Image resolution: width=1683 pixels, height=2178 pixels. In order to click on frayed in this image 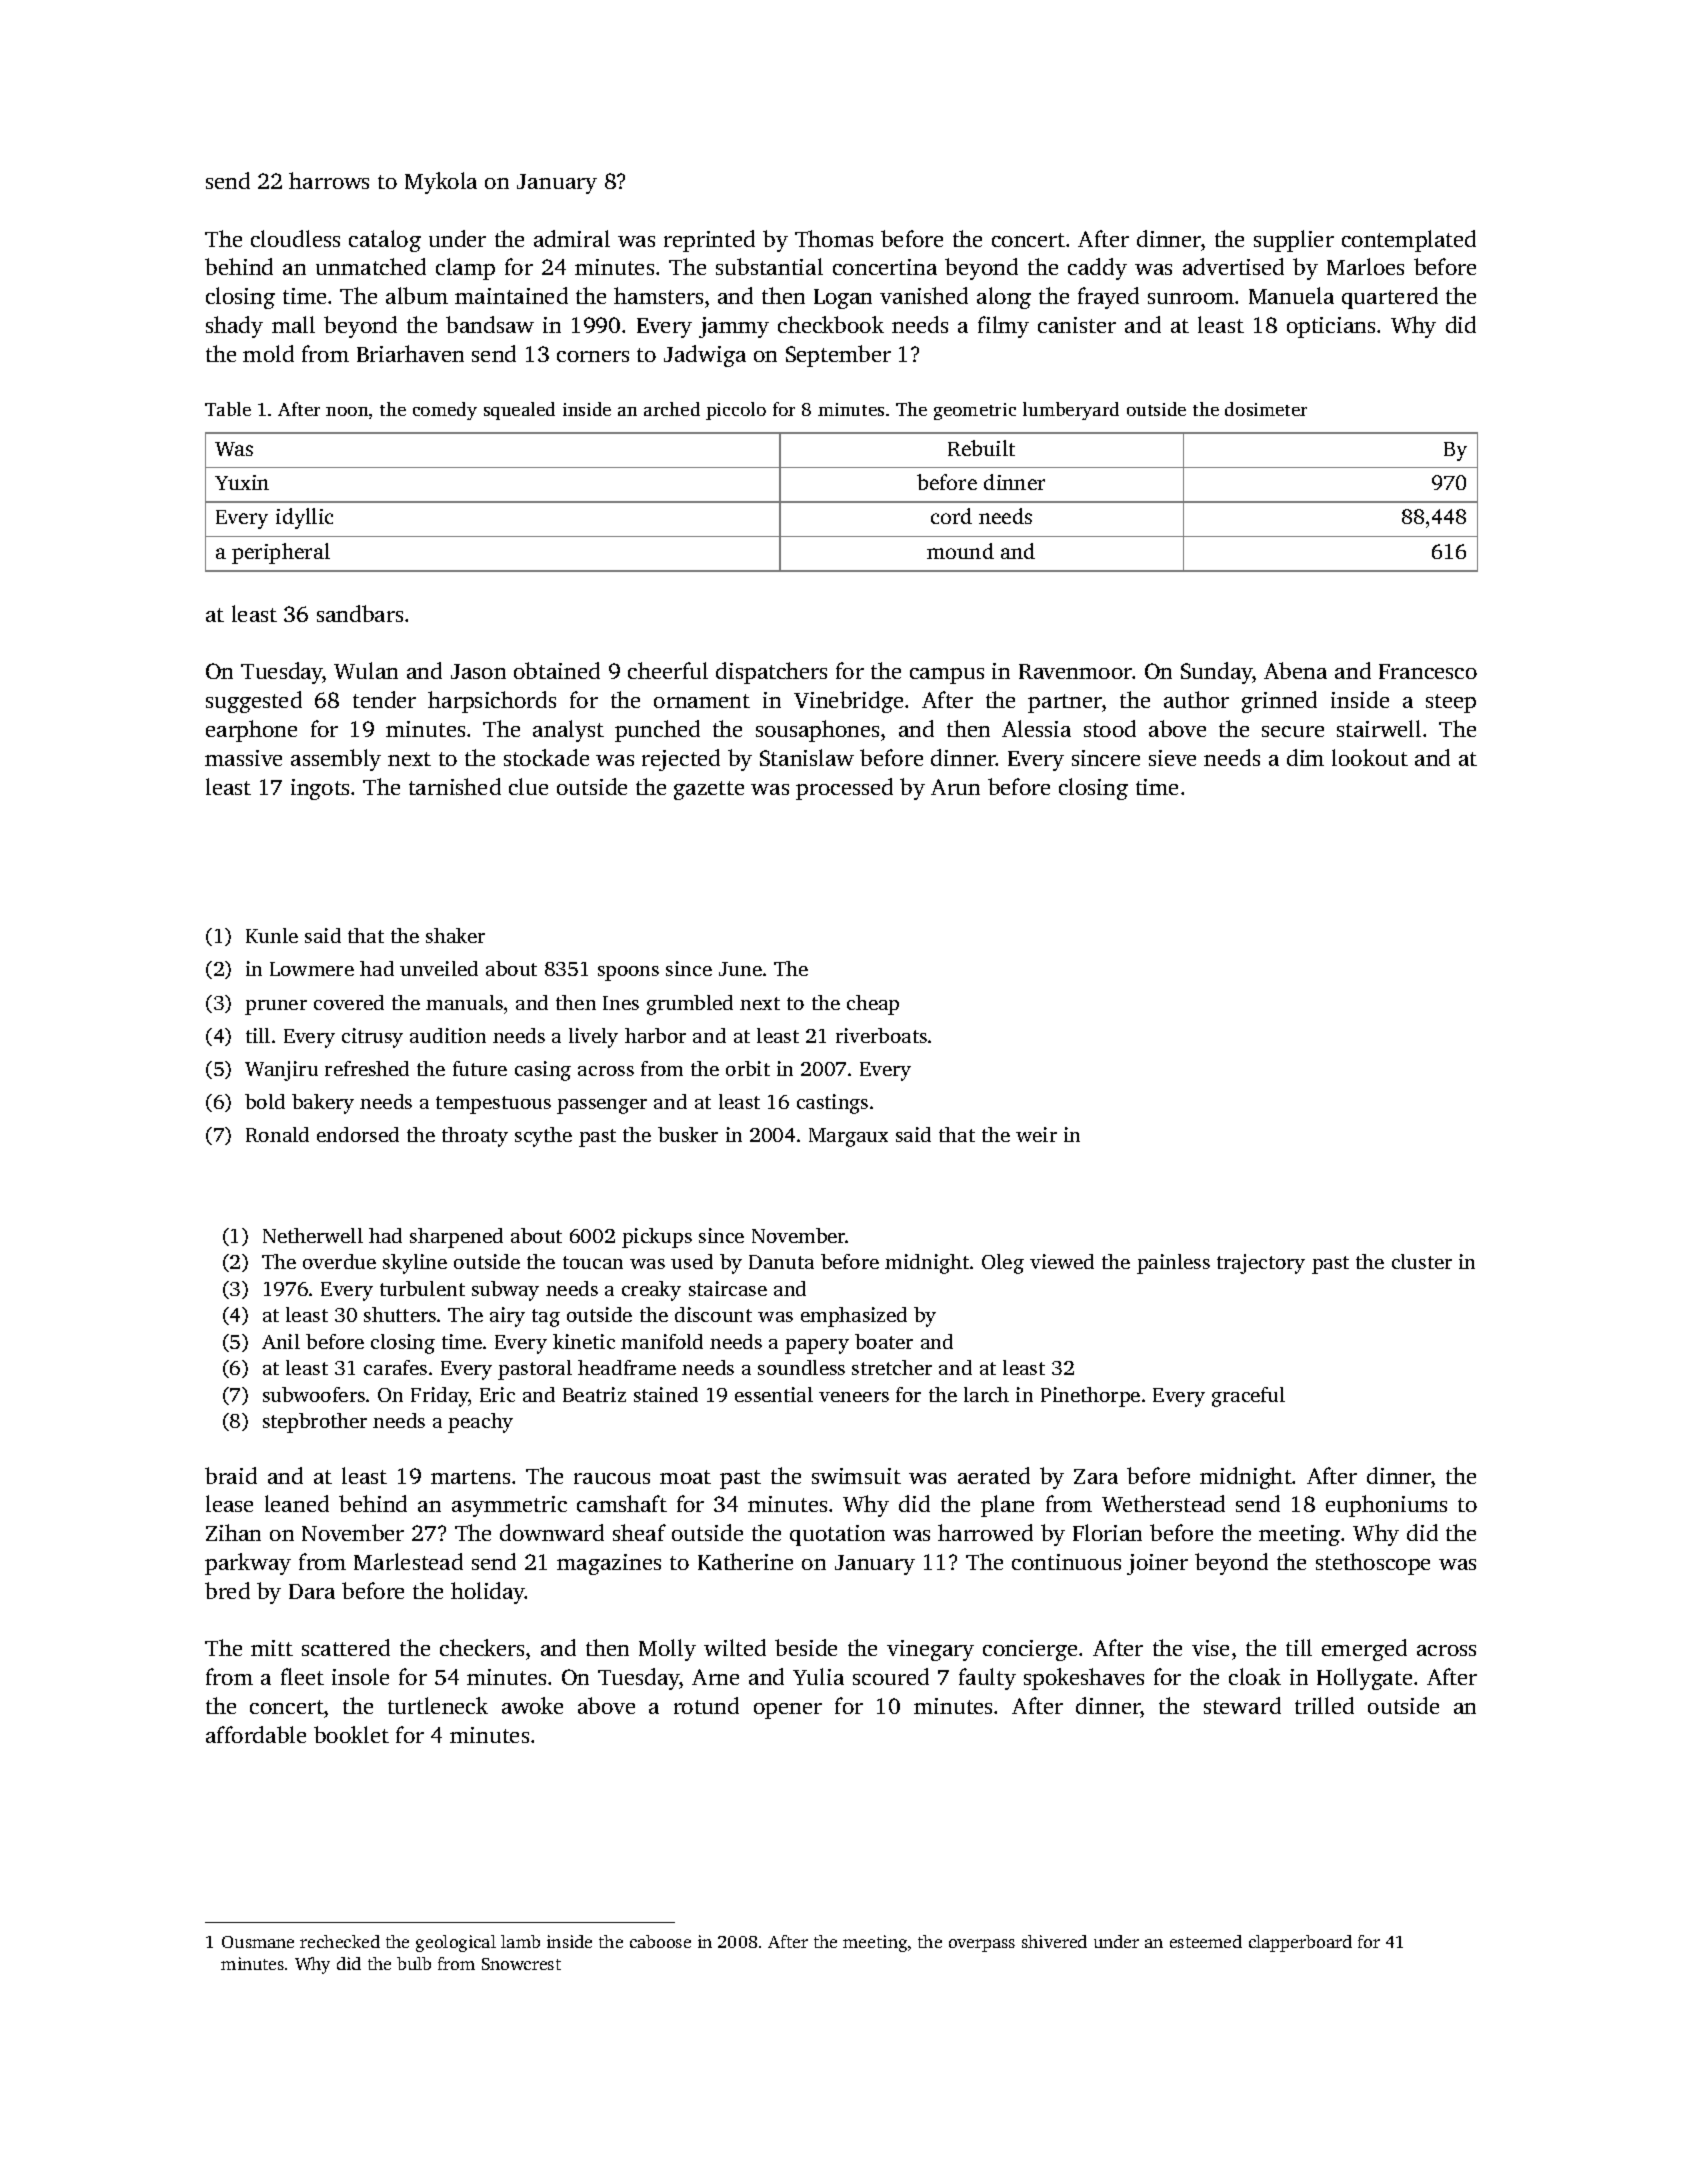, I will do `click(1108, 298)`.
